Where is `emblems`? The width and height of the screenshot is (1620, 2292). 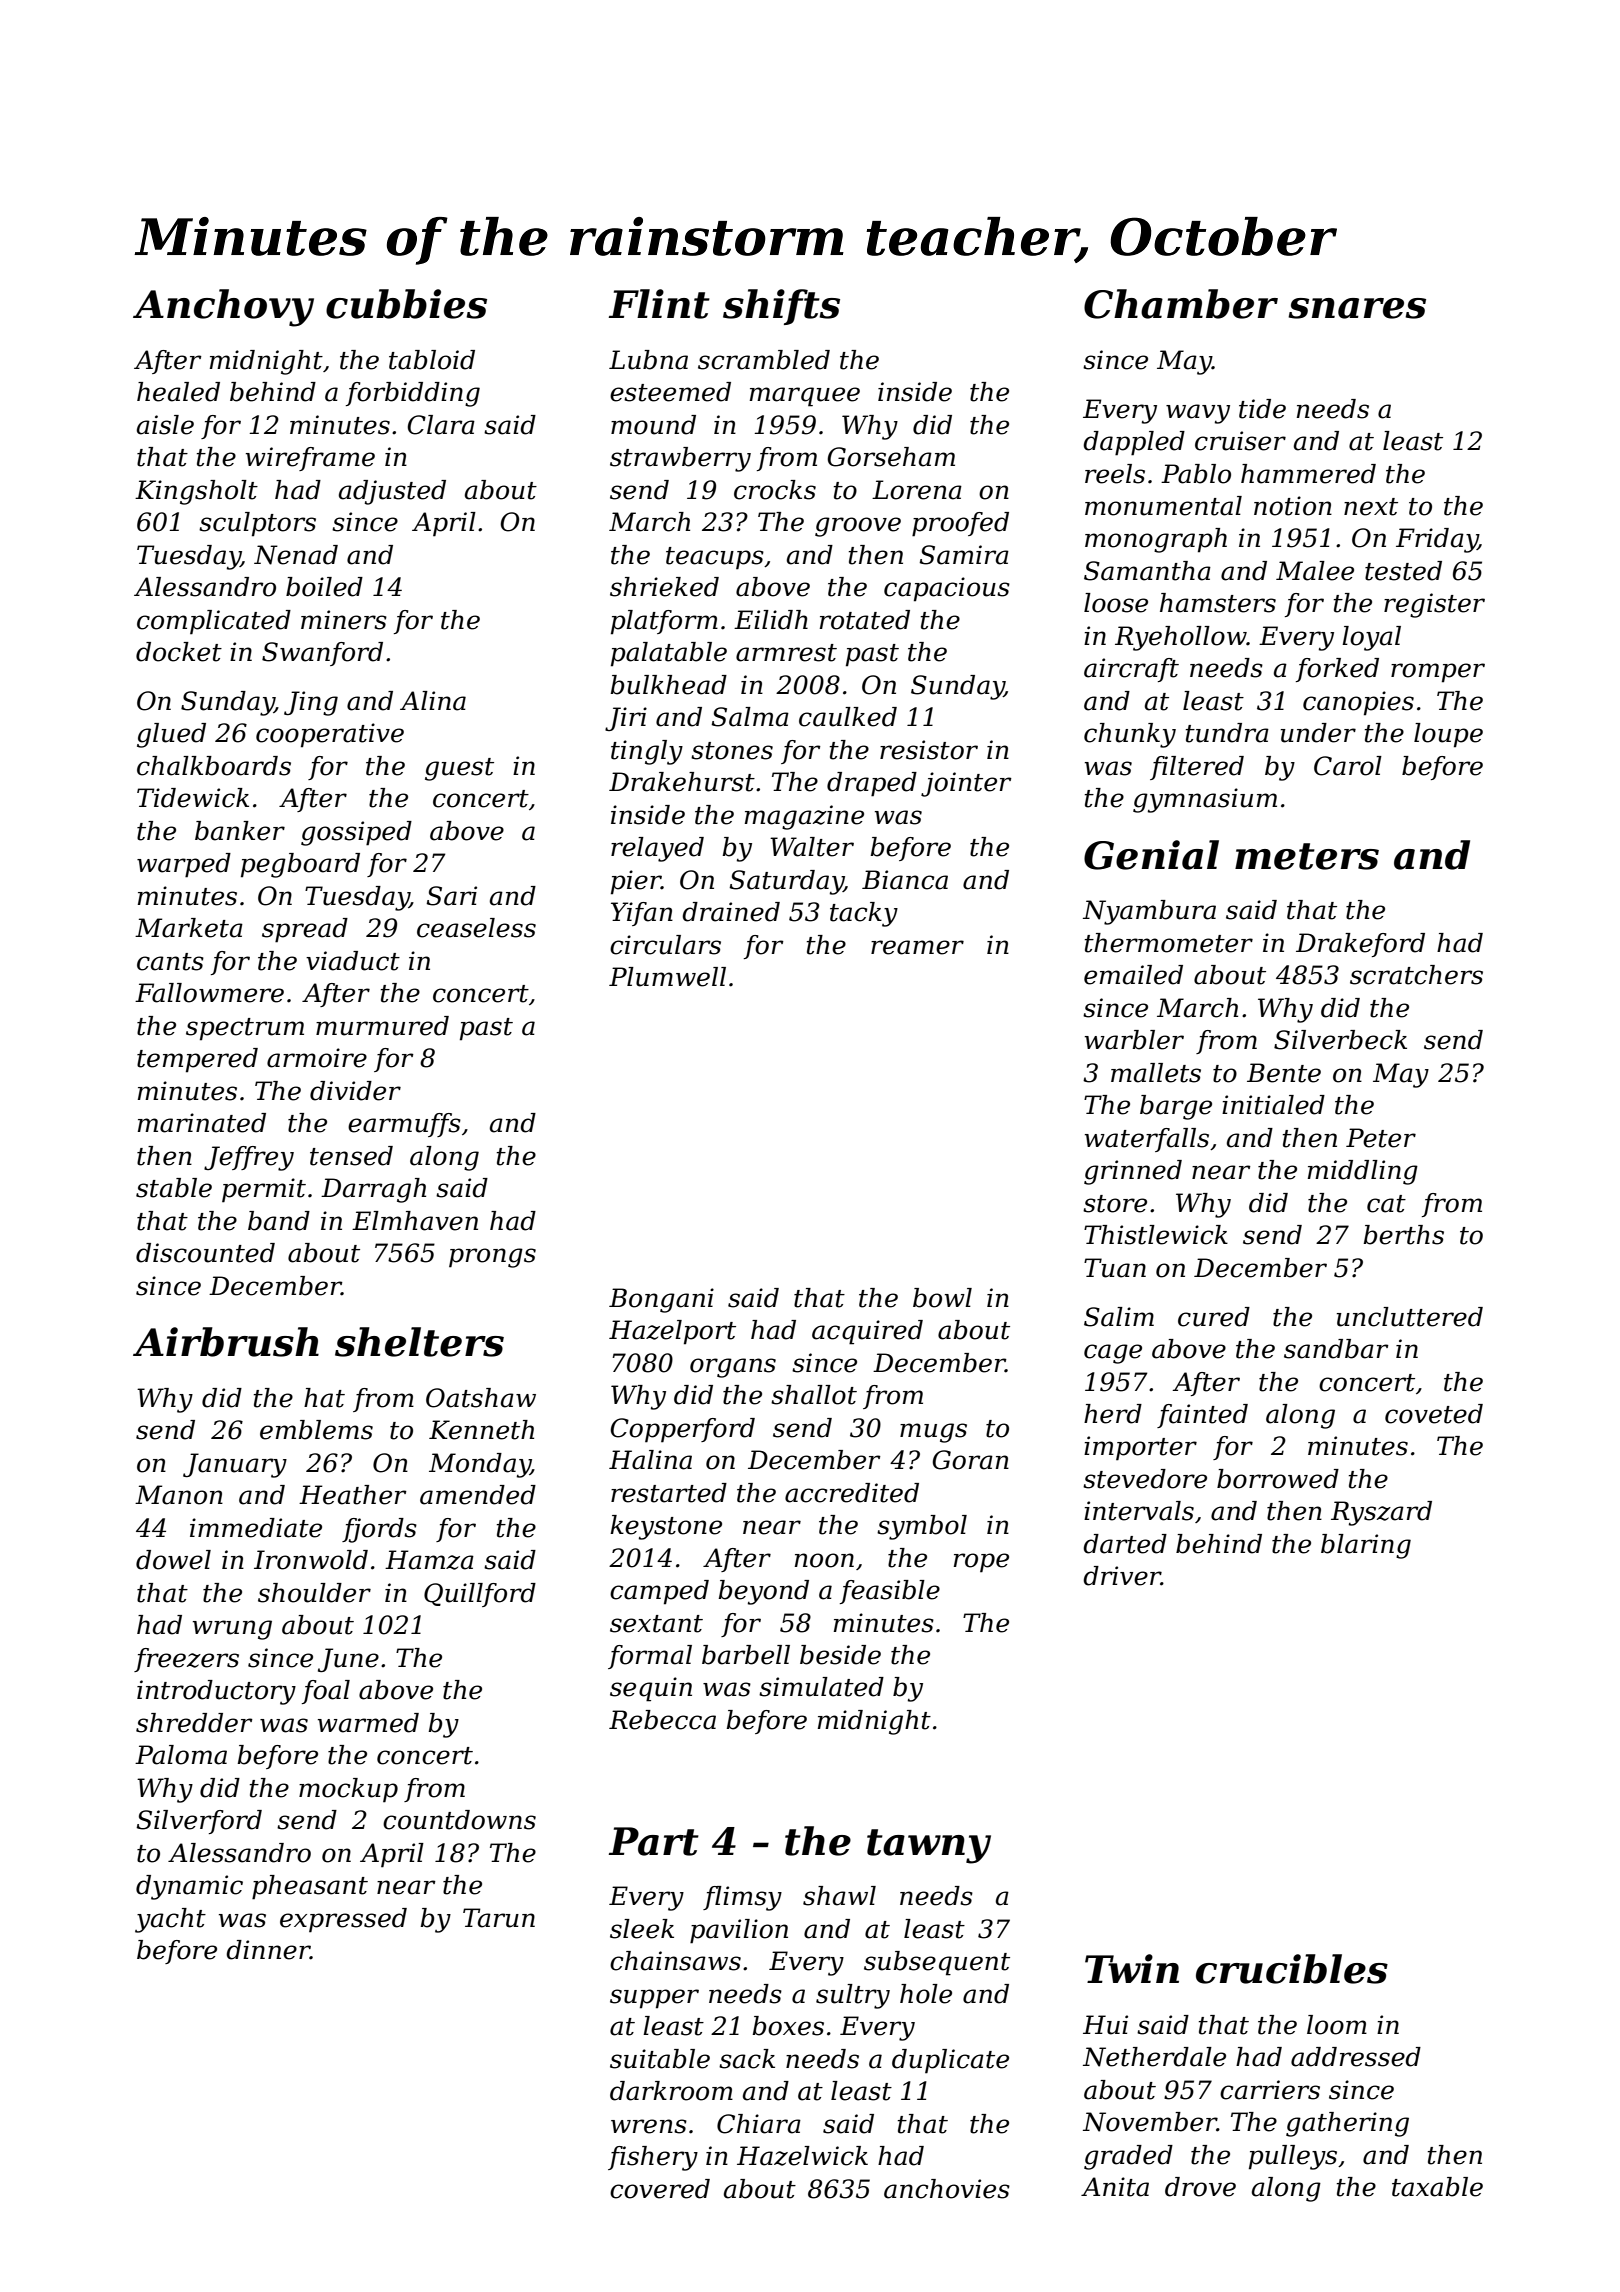 emblems is located at coordinates (316, 1430).
